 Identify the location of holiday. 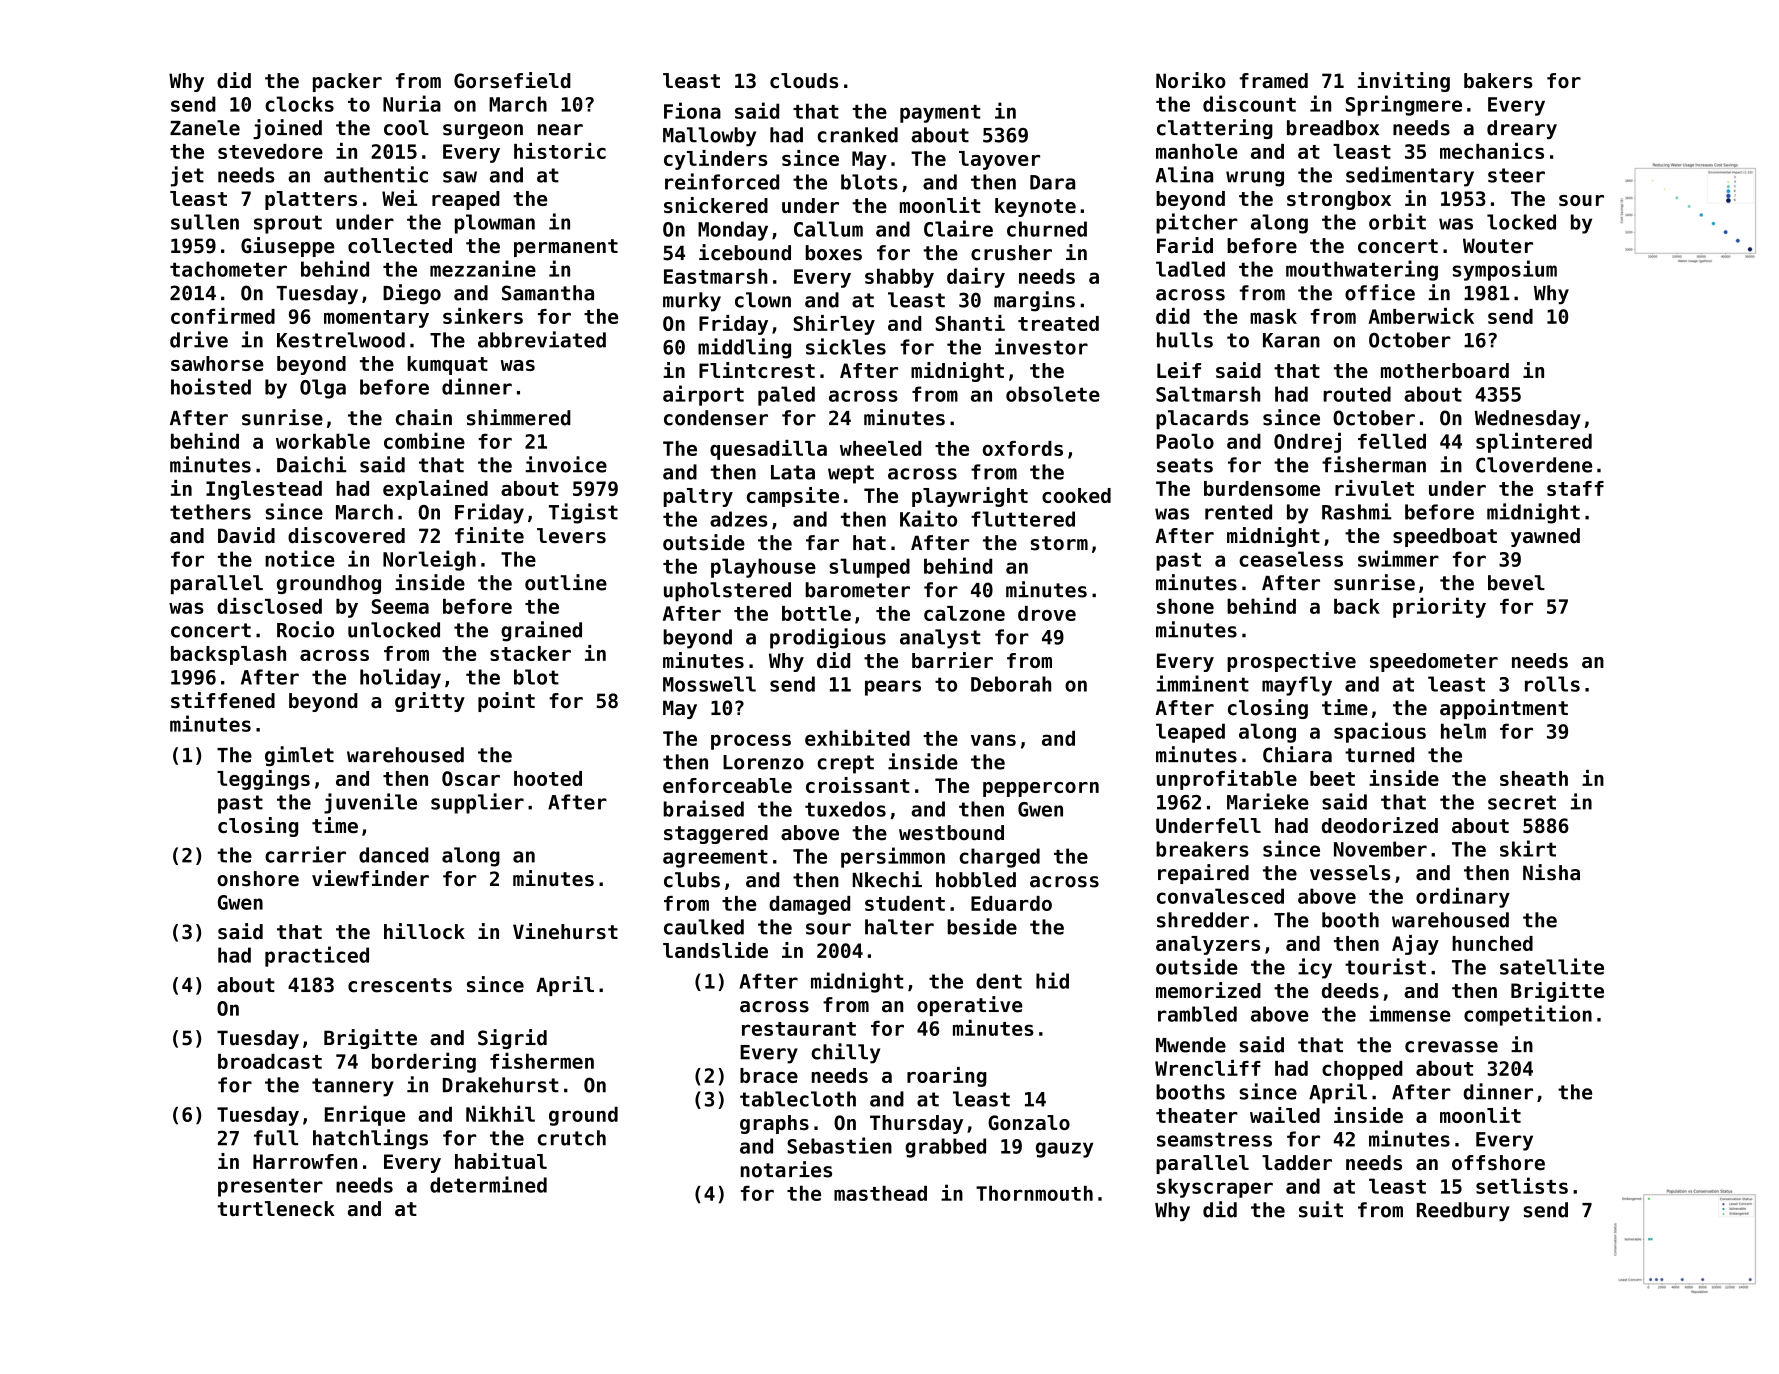
(400, 678).
